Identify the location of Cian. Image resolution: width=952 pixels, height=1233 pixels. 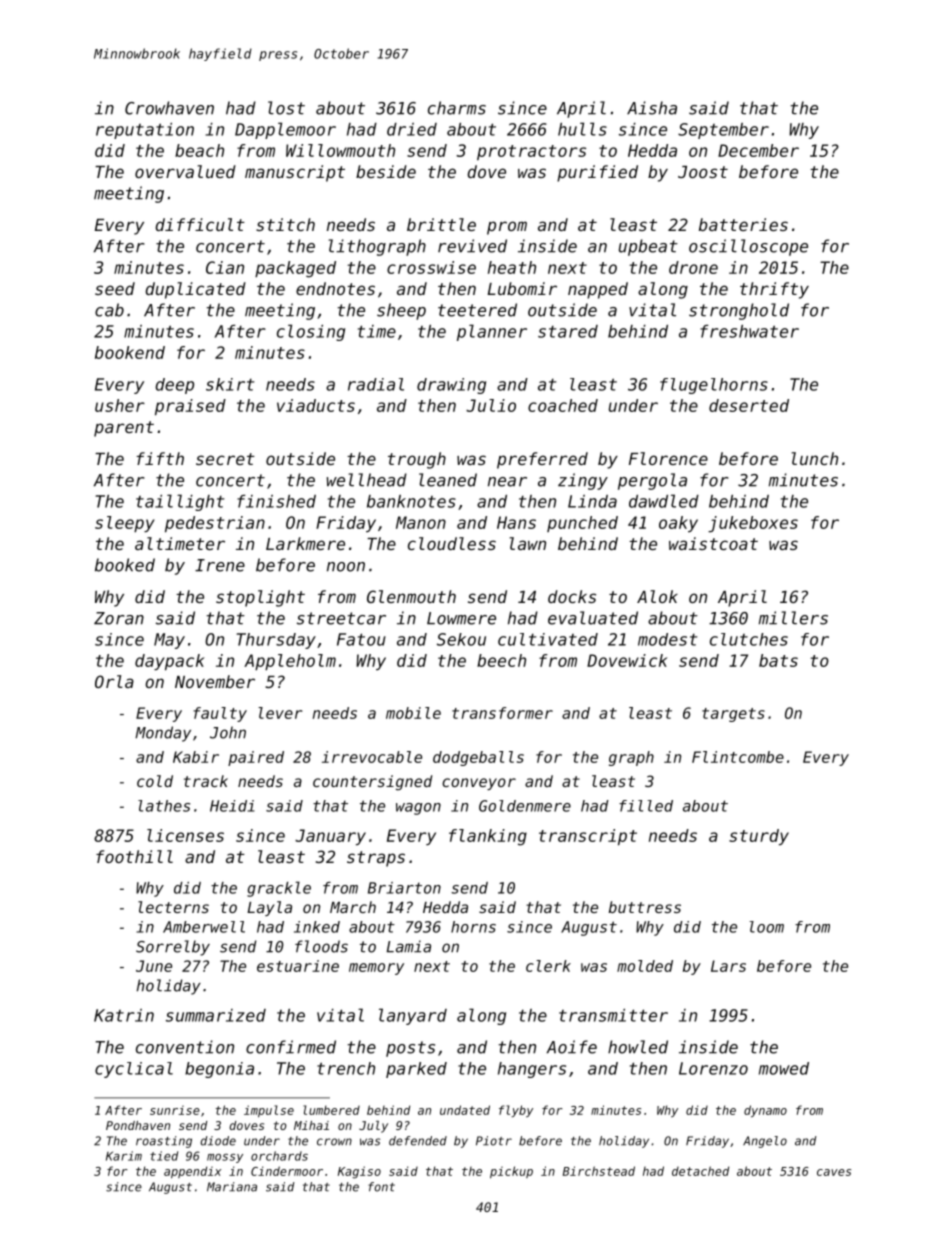
(225, 267).
